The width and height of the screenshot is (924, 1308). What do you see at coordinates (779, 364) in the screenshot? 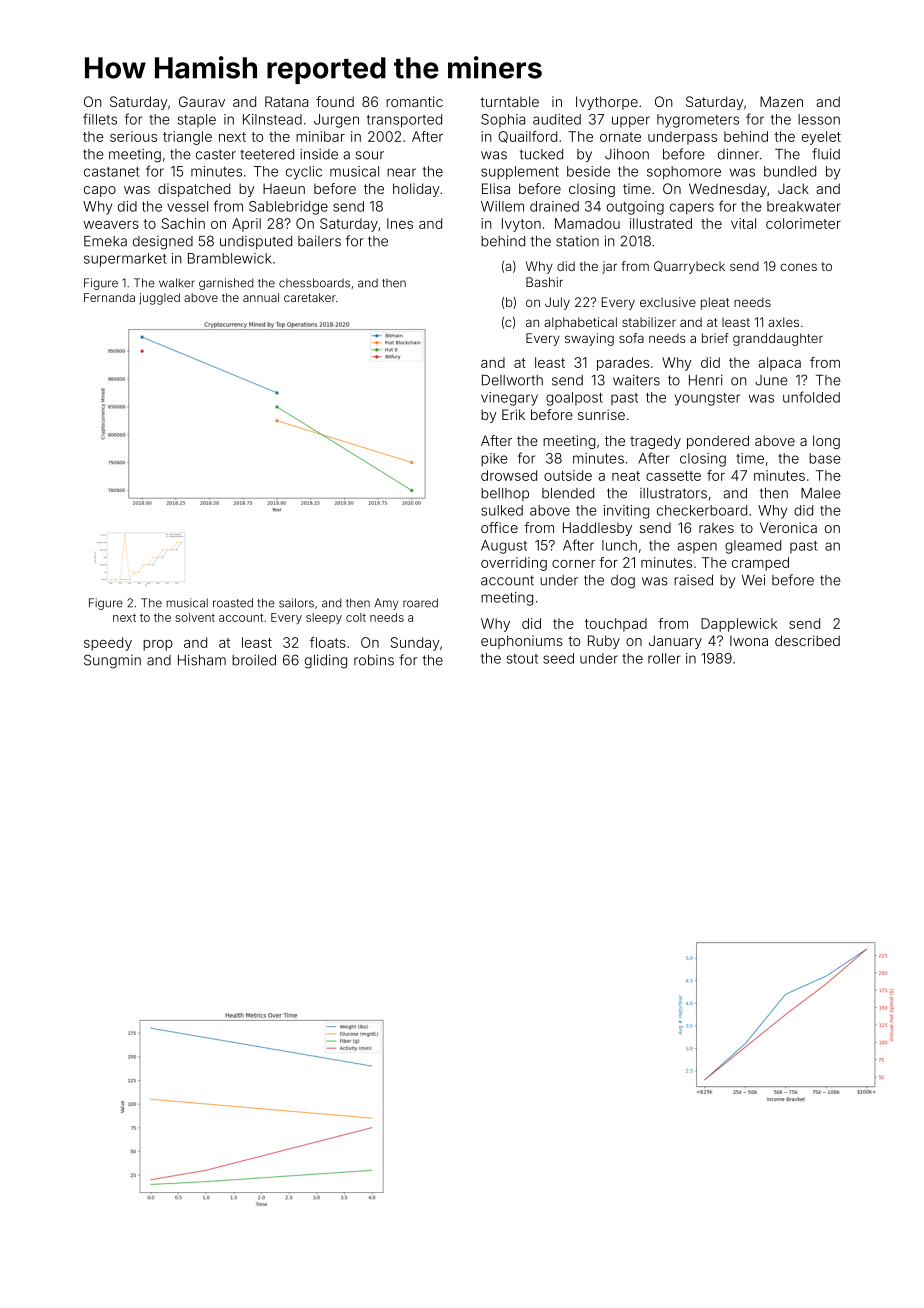
I see `alpaca` at bounding box center [779, 364].
